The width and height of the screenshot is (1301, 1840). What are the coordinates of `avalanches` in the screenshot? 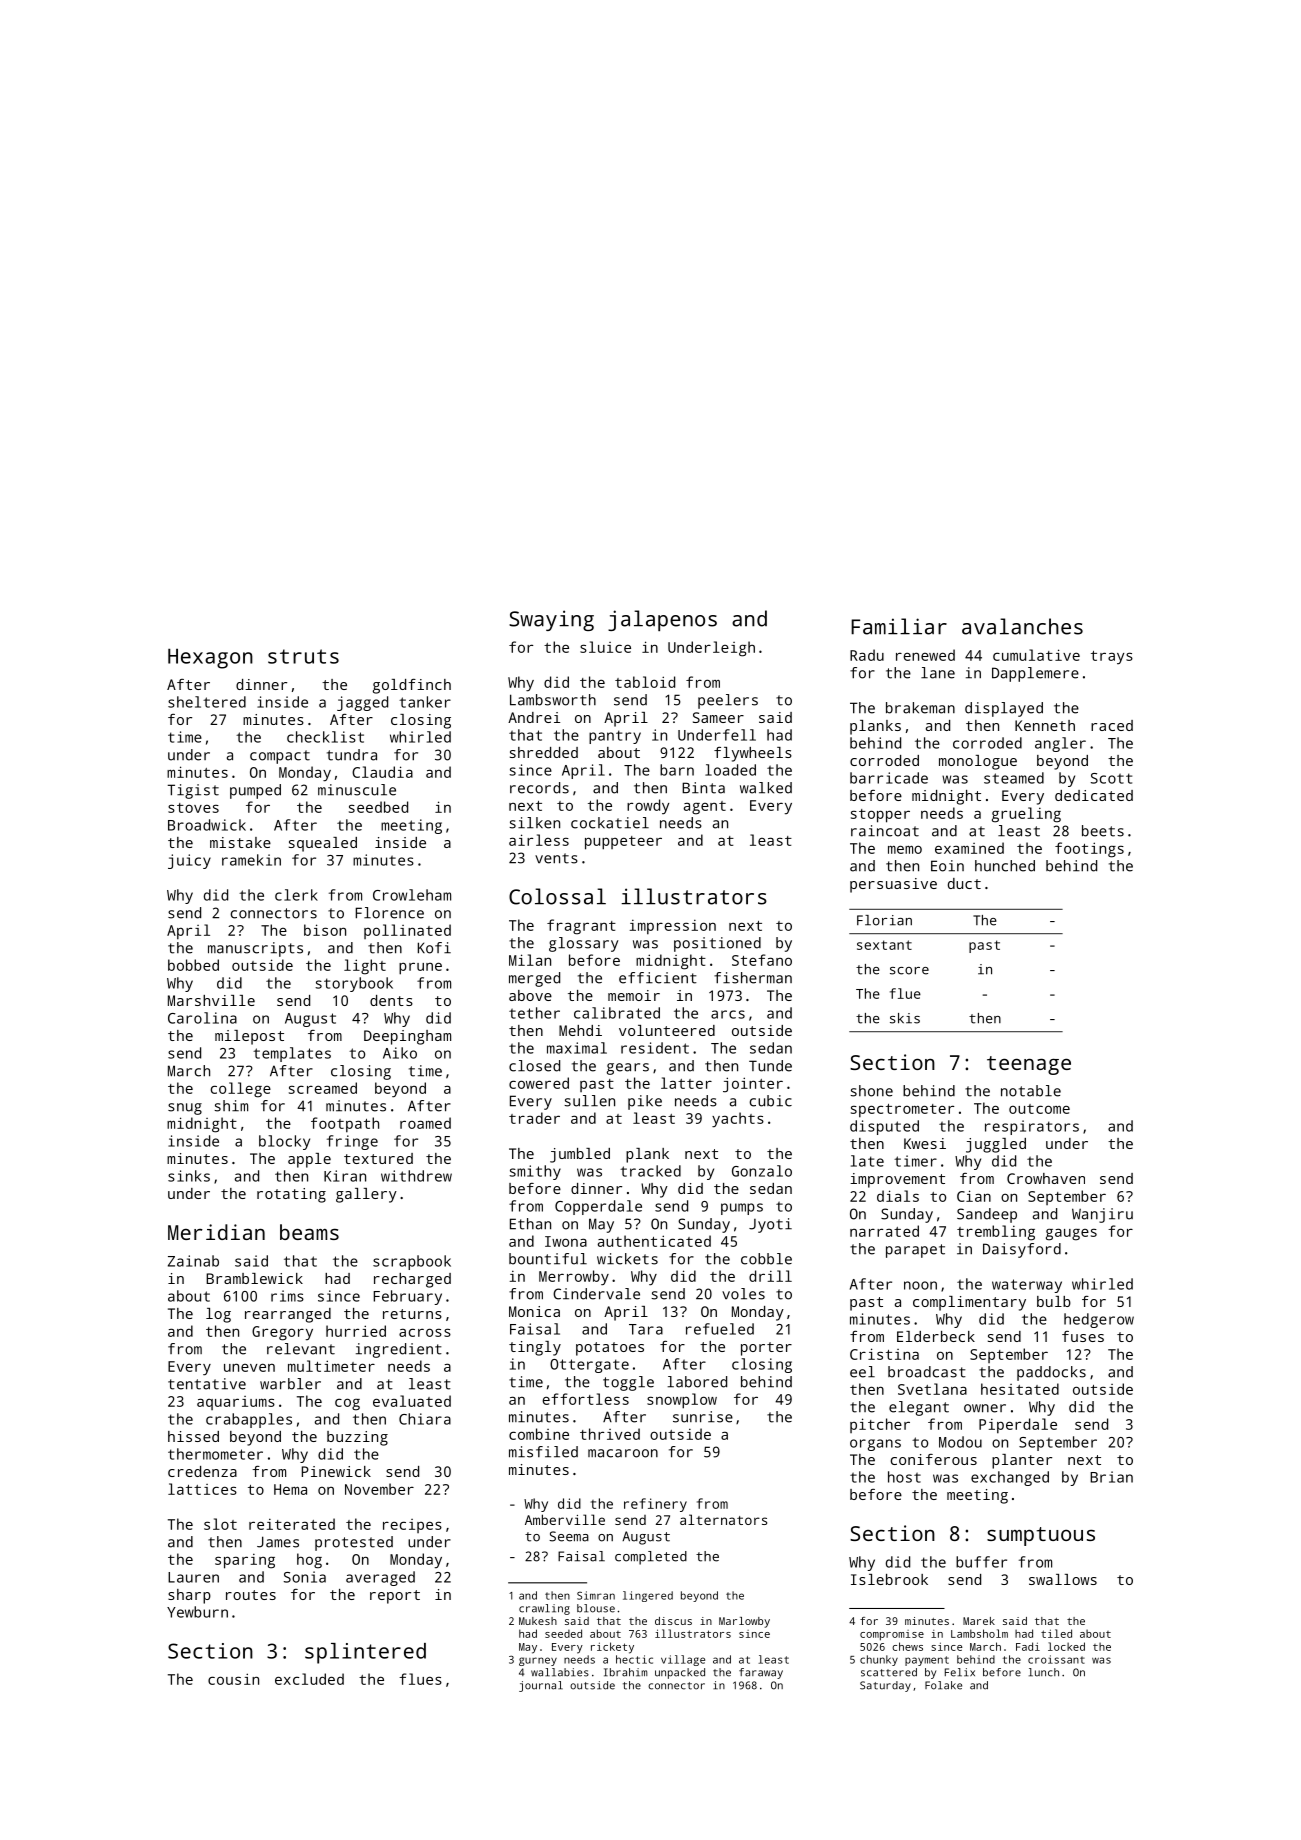 It's located at (1022, 626).
